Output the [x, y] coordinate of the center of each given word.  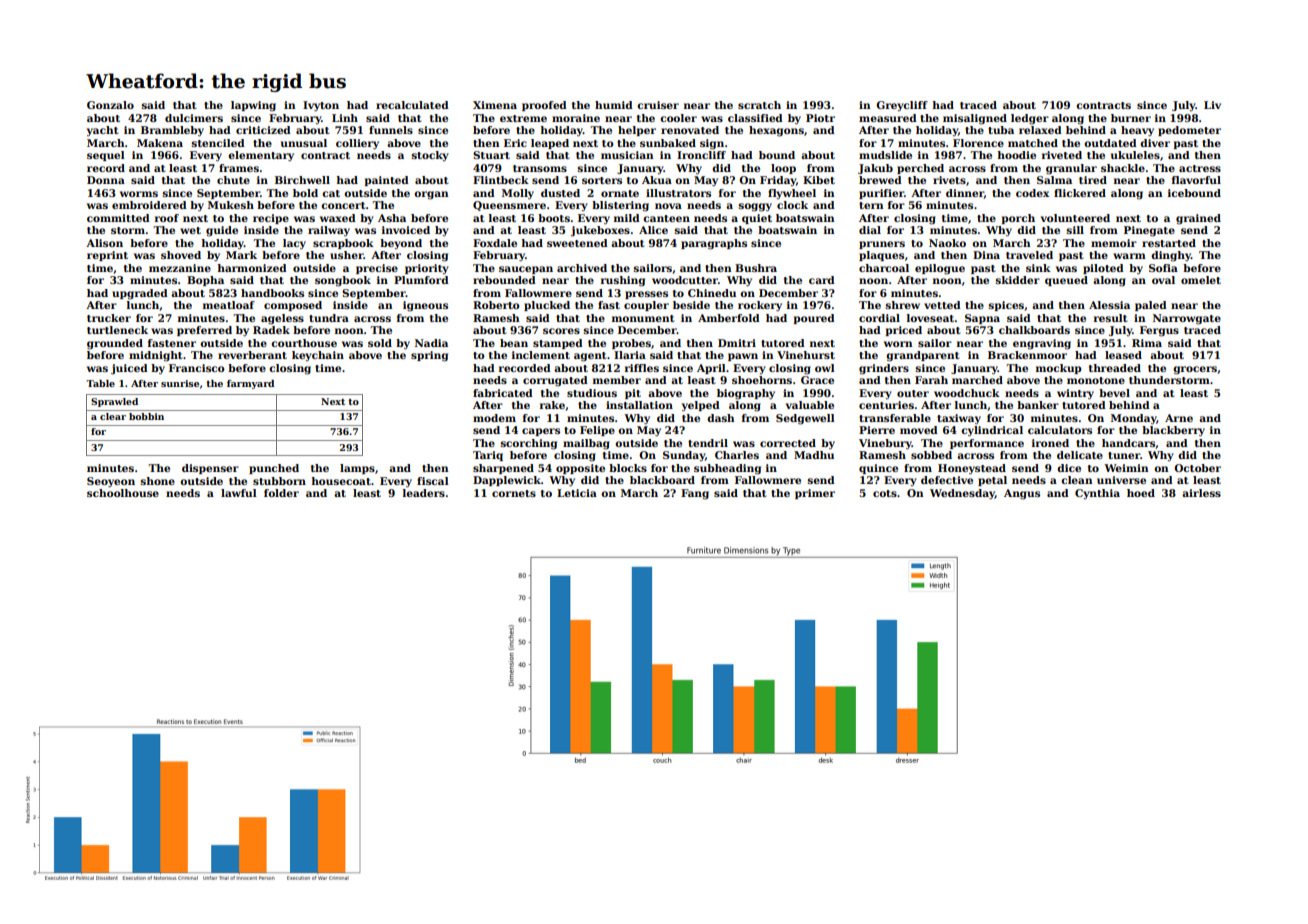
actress [1200, 168]
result [1111, 318]
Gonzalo [110, 105]
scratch [759, 105]
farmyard [250, 384]
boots [554, 218]
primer [815, 494]
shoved [181, 255]
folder [281, 493]
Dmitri [737, 343]
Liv [1212, 105]
